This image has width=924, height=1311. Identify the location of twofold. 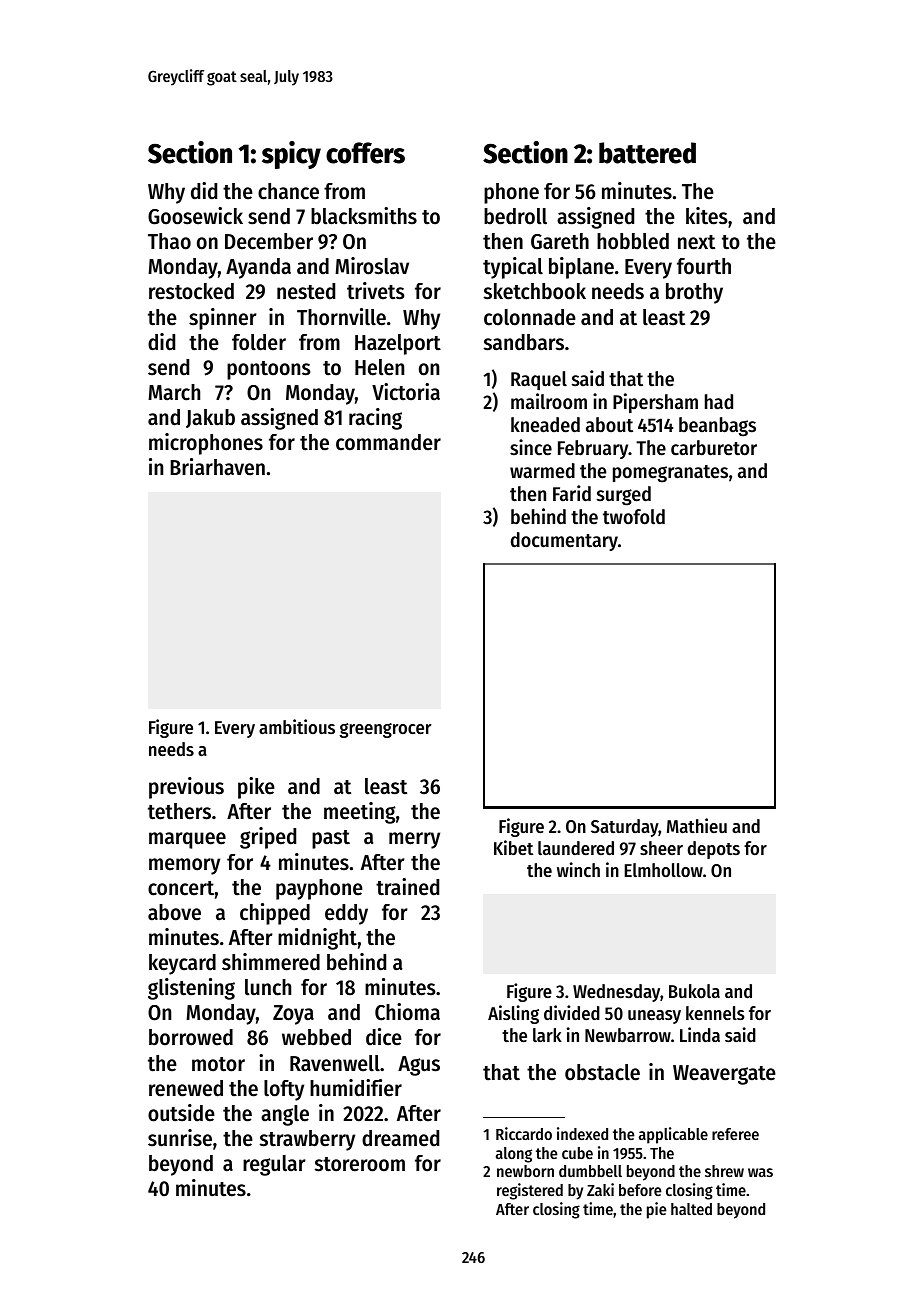
(634, 517).
